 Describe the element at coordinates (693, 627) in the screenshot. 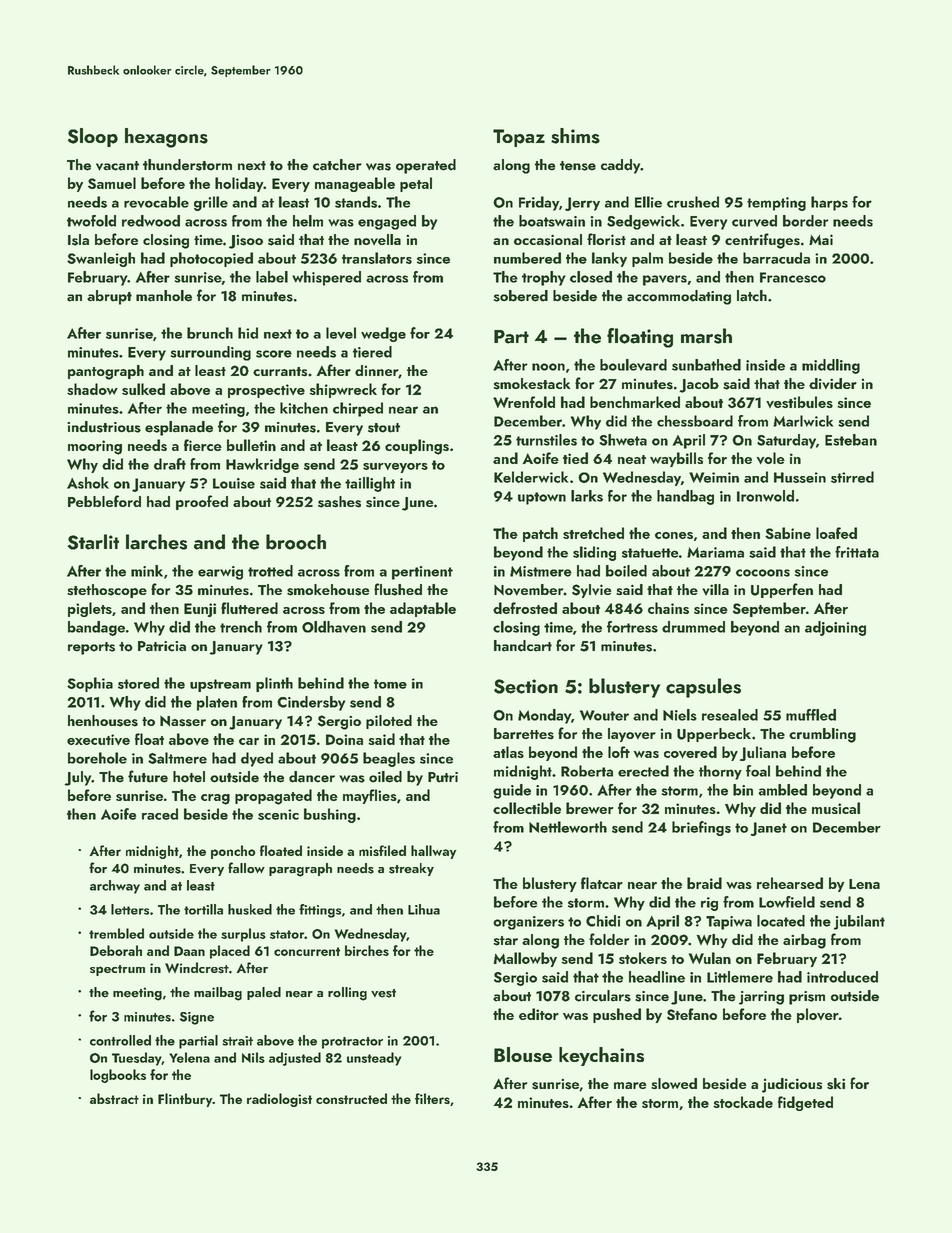

I see `drummed` at that location.
